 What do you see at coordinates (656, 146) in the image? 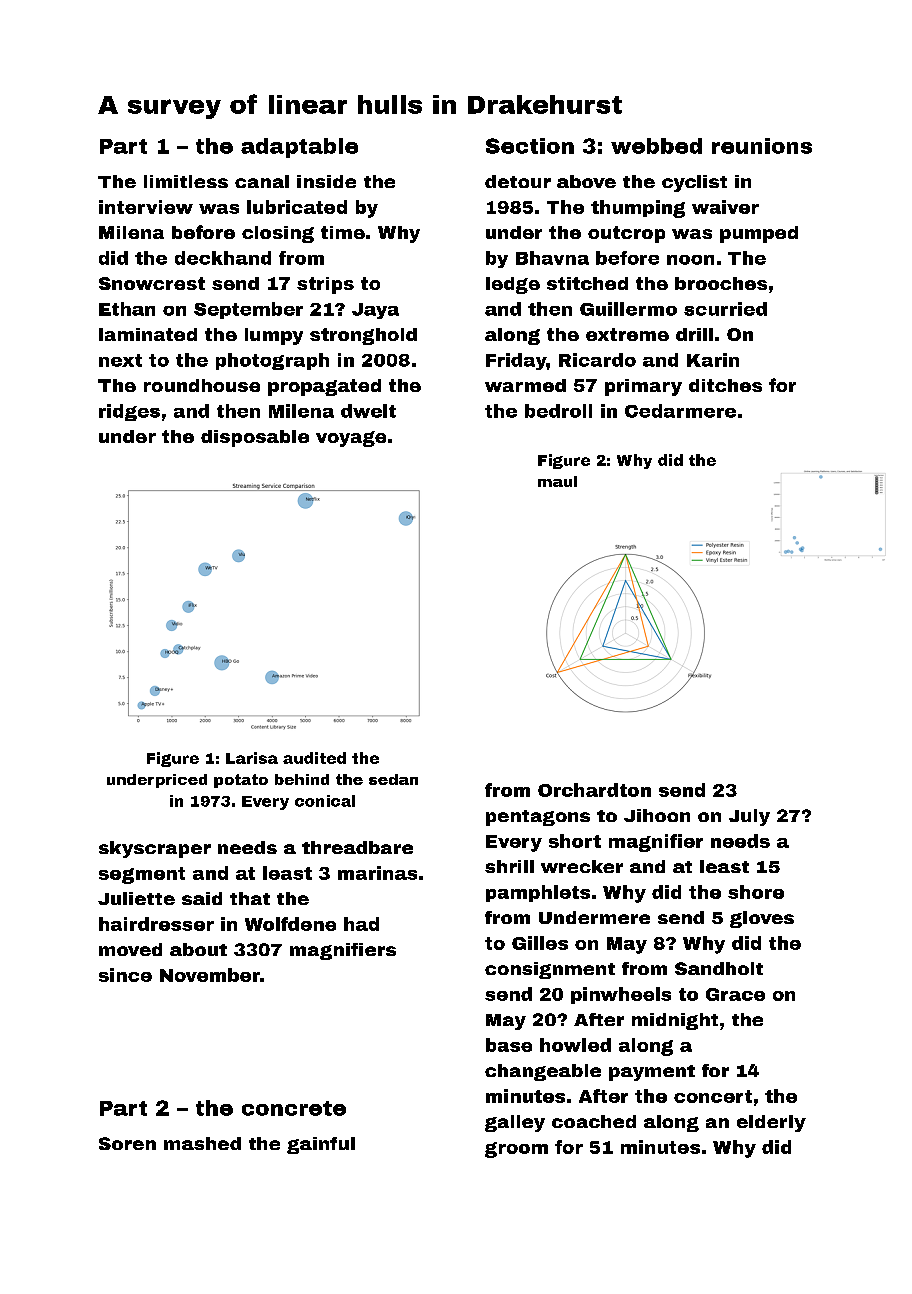
I see `webbed` at bounding box center [656, 146].
